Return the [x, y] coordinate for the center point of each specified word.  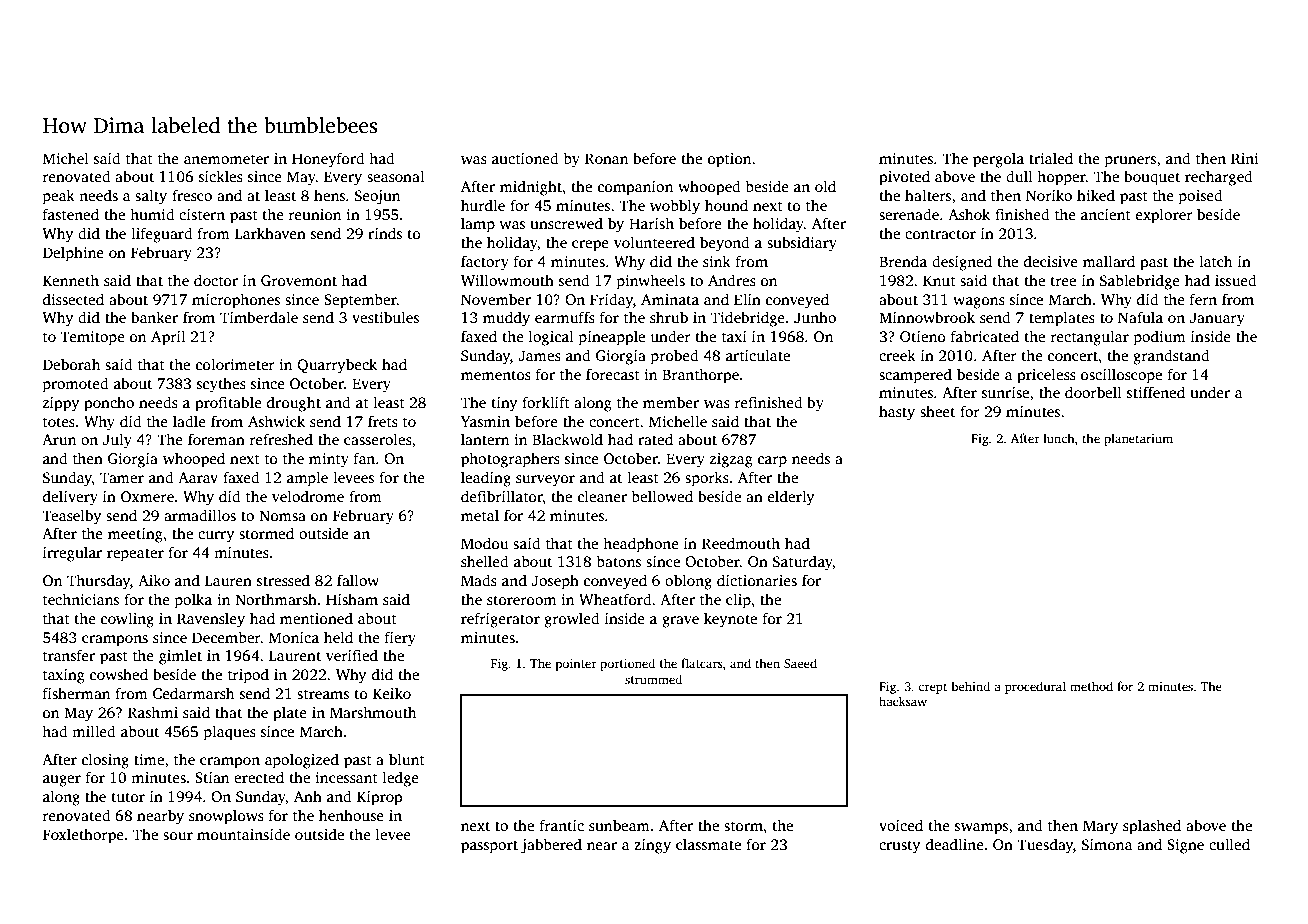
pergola [998, 160]
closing [105, 761]
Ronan [606, 158]
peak [59, 197]
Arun [59, 439]
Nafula [1140, 317]
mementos [496, 375]
